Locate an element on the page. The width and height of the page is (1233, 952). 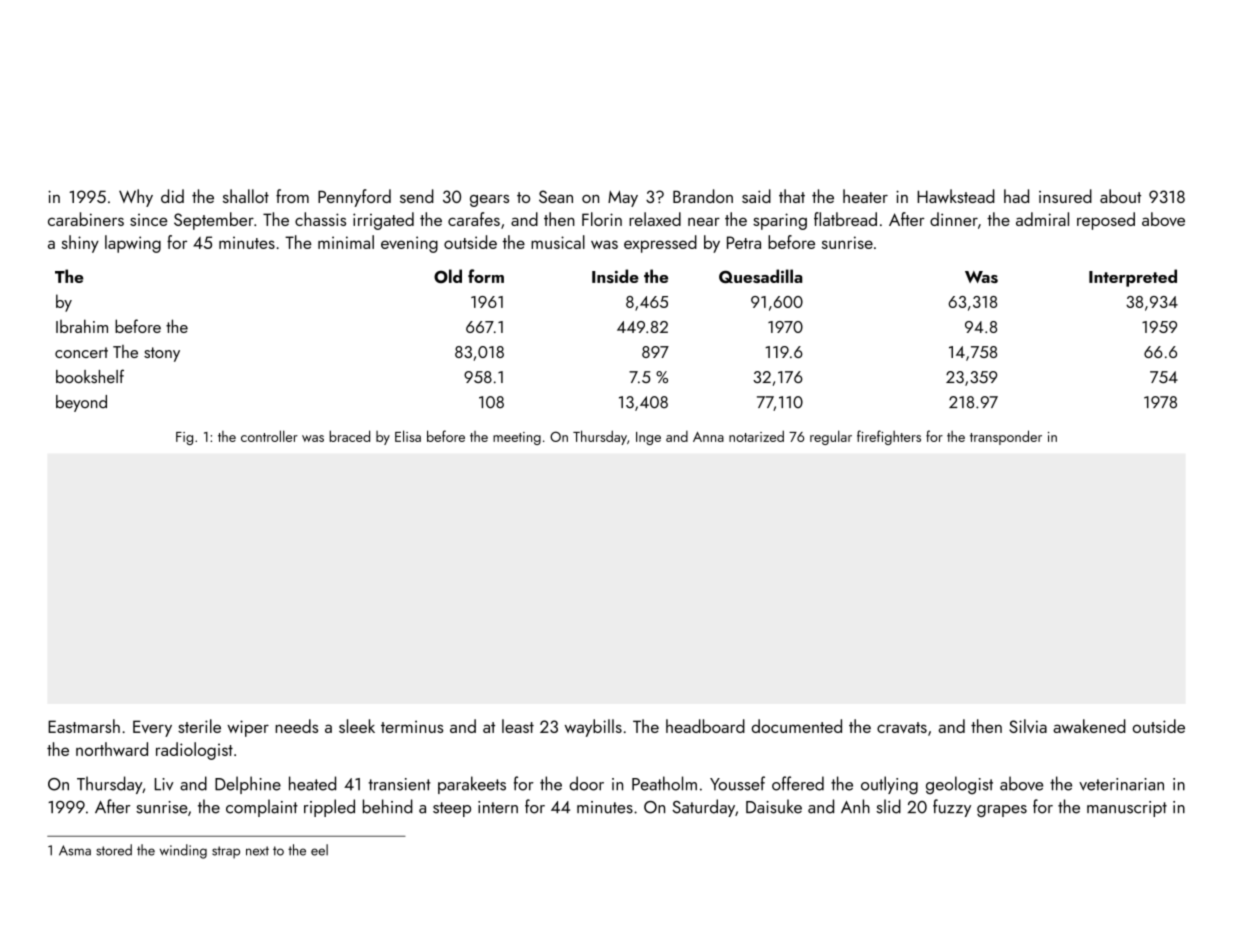
awakened is located at coordinates (1089, 726).
